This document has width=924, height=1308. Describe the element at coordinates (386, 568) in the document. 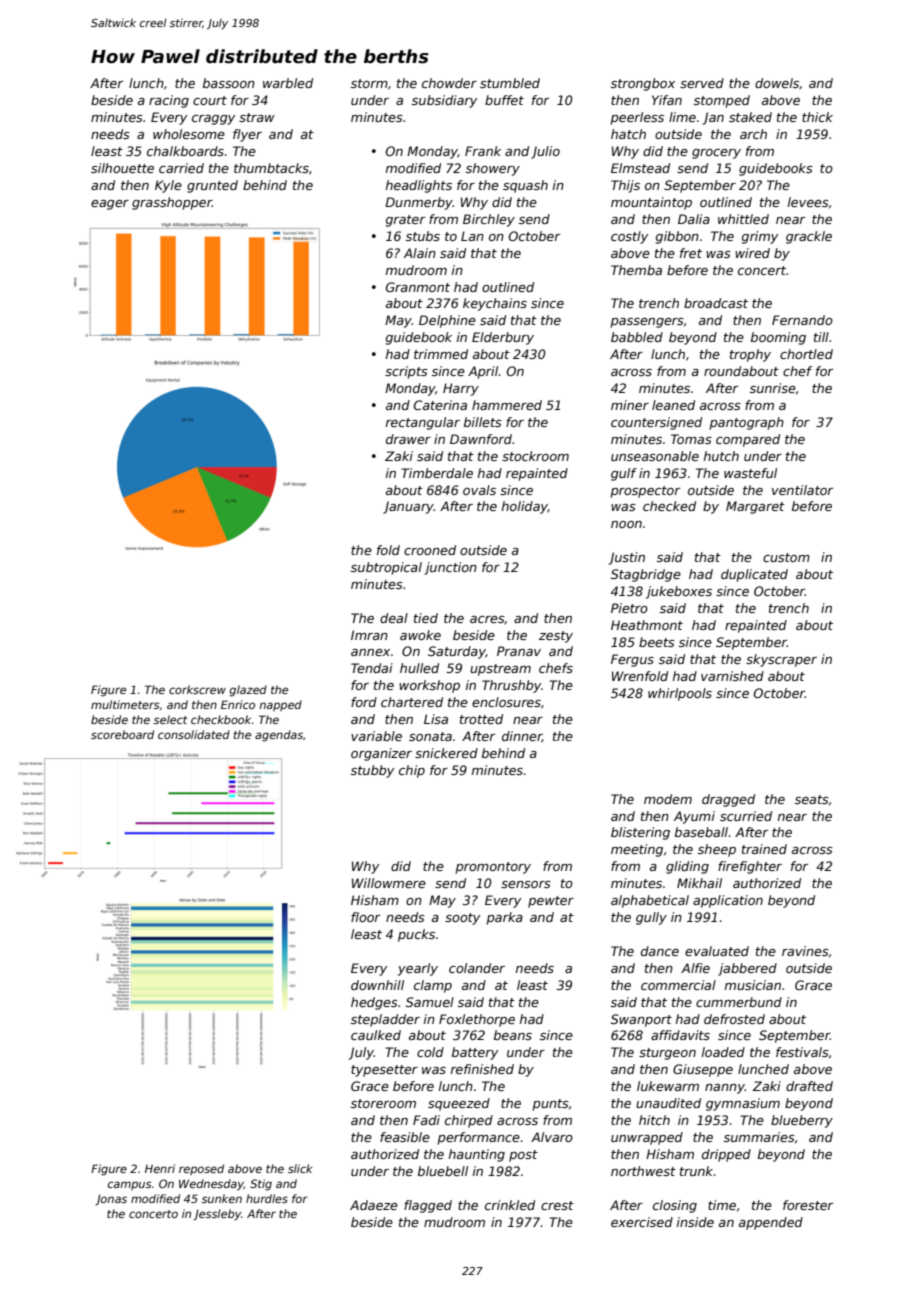

I see `subtropical` at that location.
